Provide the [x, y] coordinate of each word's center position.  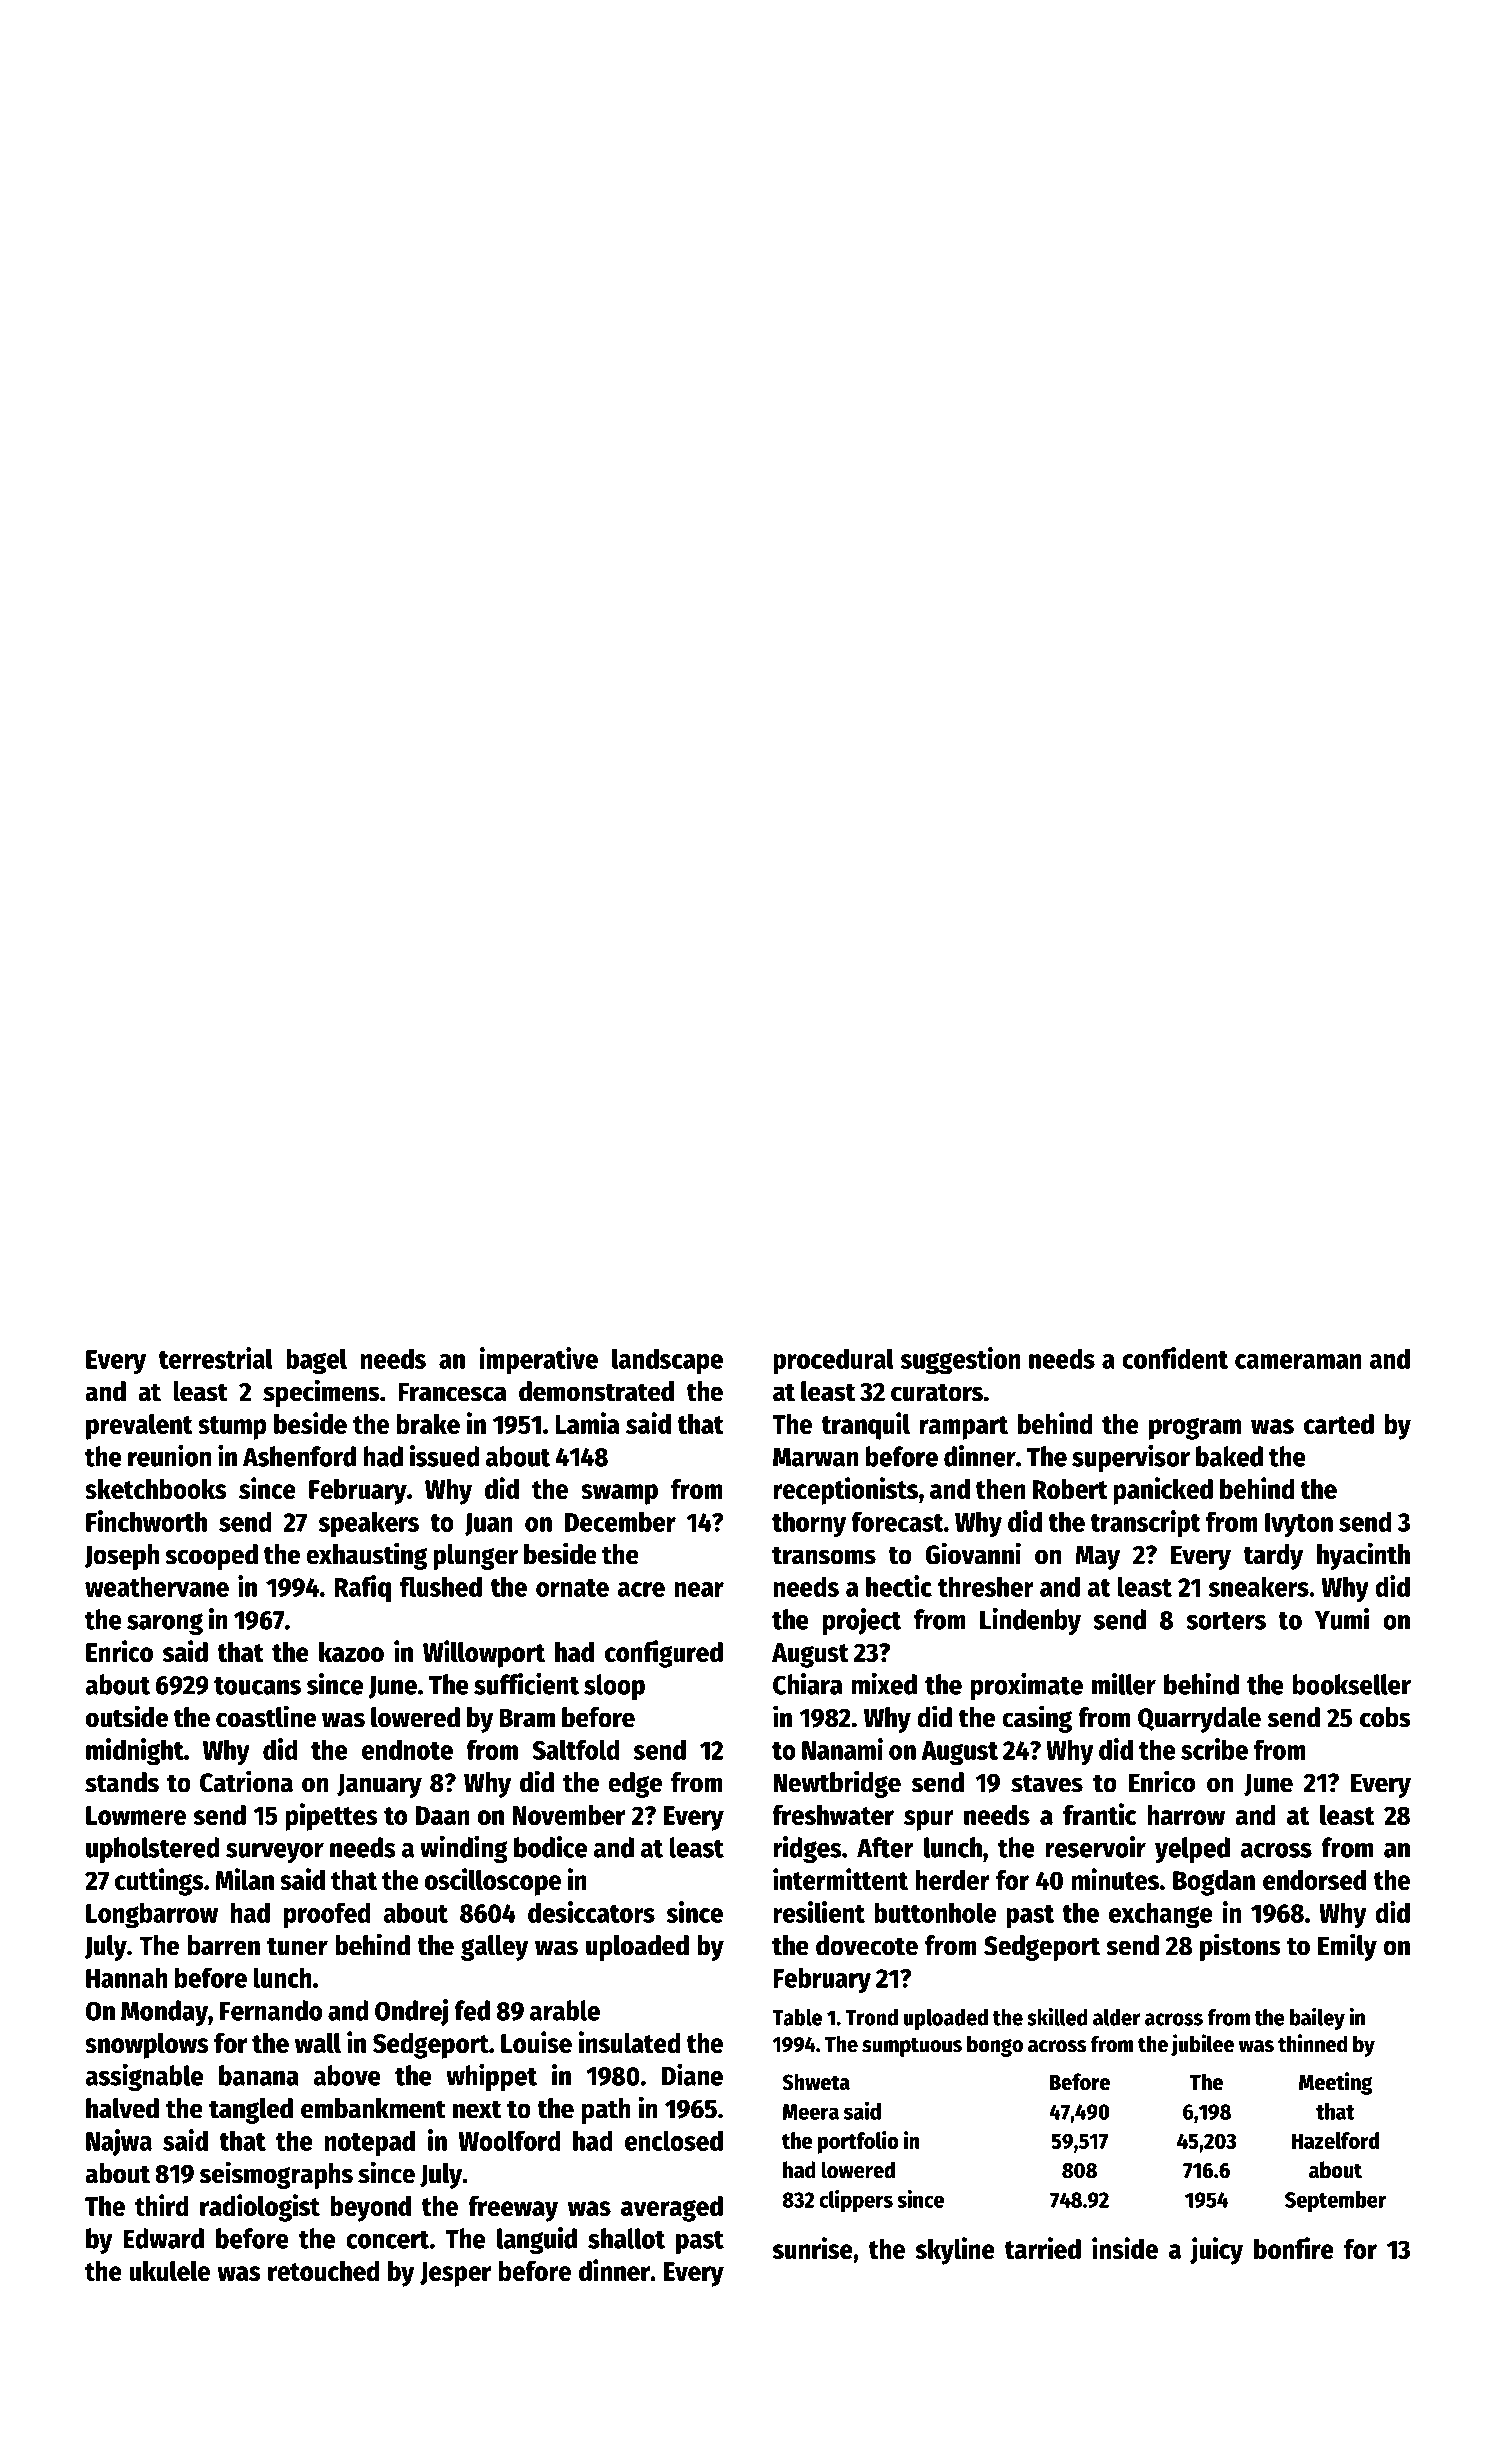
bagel [316, 1361]
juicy [1216, 2251]
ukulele [170, 2271]
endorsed [1314, 1880]
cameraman [1298, 1361]
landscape [667, 1361]
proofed [327, 1915]
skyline [955, 2251]
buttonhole [935, 1912]
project [862, 1621]
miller [1124, 1684]
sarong [165, 1624]
